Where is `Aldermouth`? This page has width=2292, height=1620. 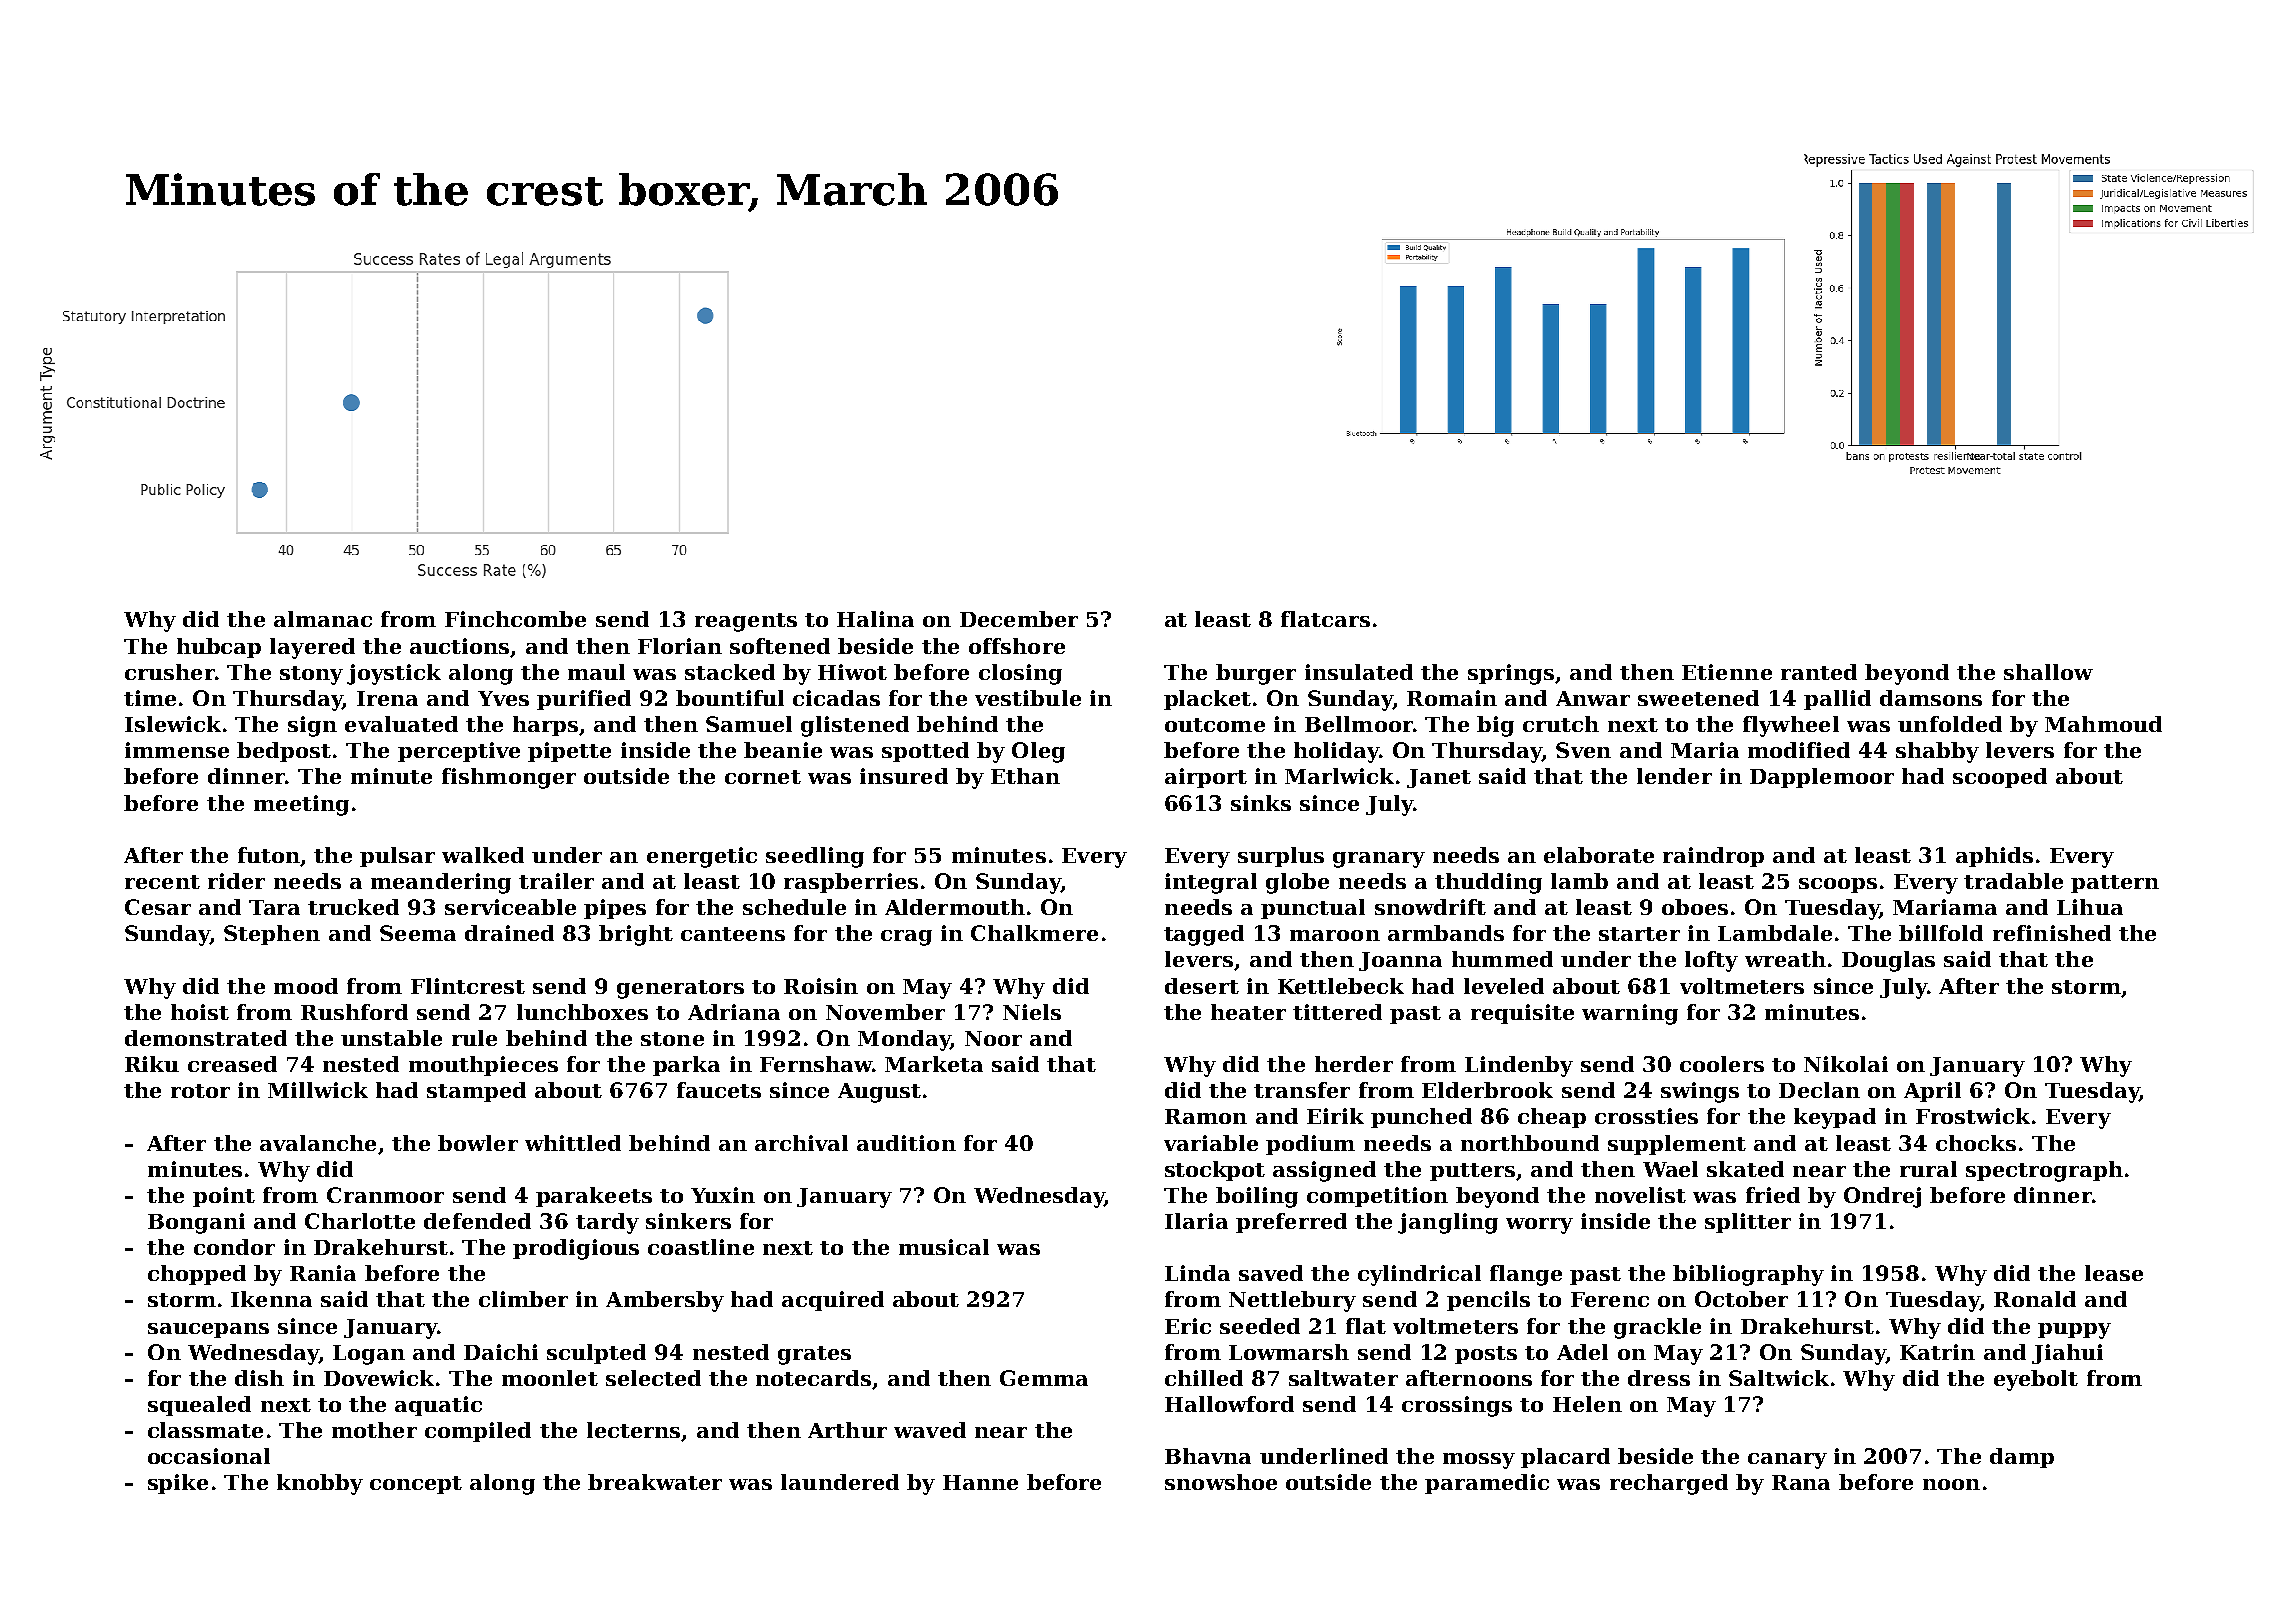
Aldermouth is located at coordinates (955, 907).
